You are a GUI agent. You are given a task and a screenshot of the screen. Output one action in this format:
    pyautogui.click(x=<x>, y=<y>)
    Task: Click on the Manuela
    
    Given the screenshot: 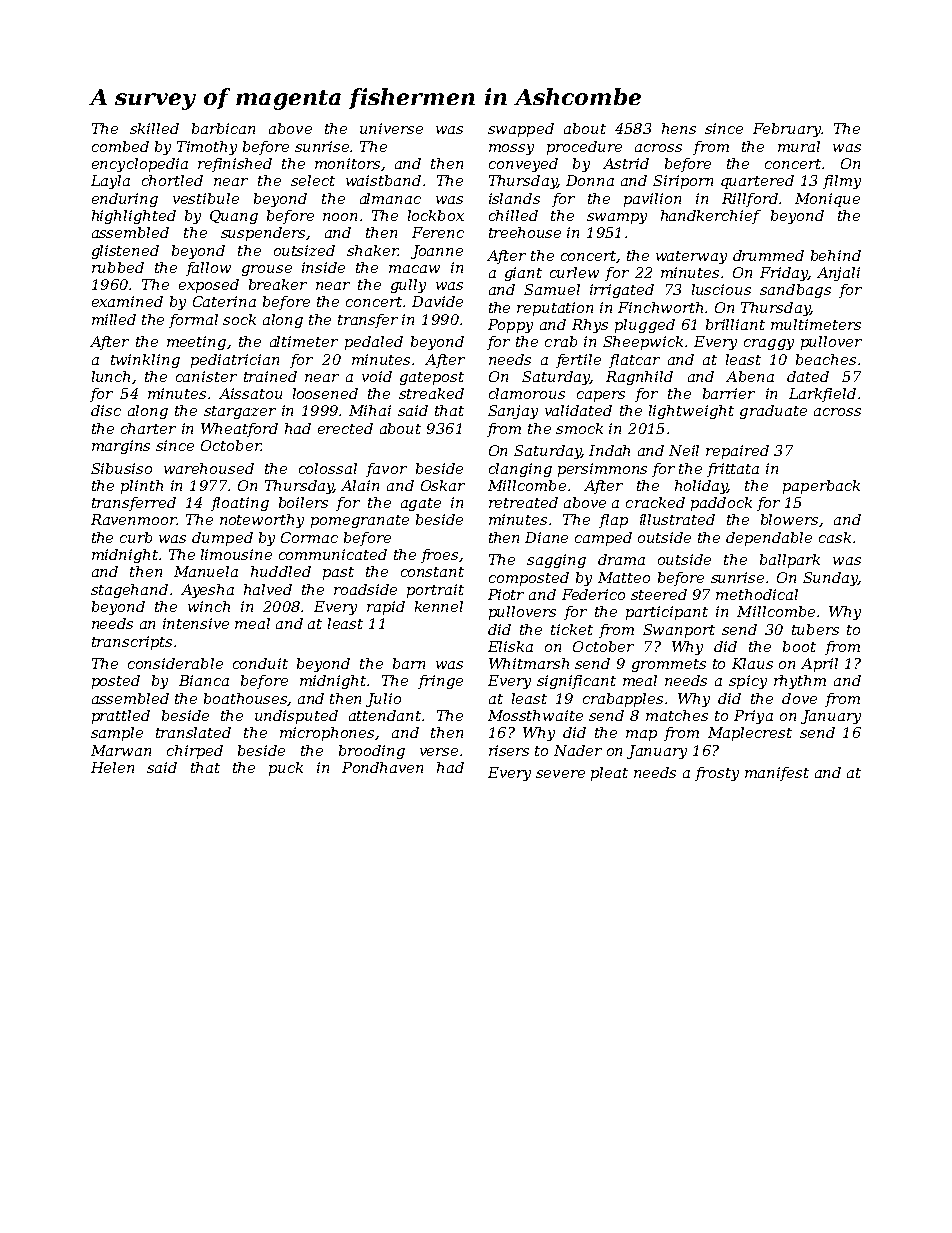 What is the action you would take?
    pyautogui.click(x=206, y=571)
